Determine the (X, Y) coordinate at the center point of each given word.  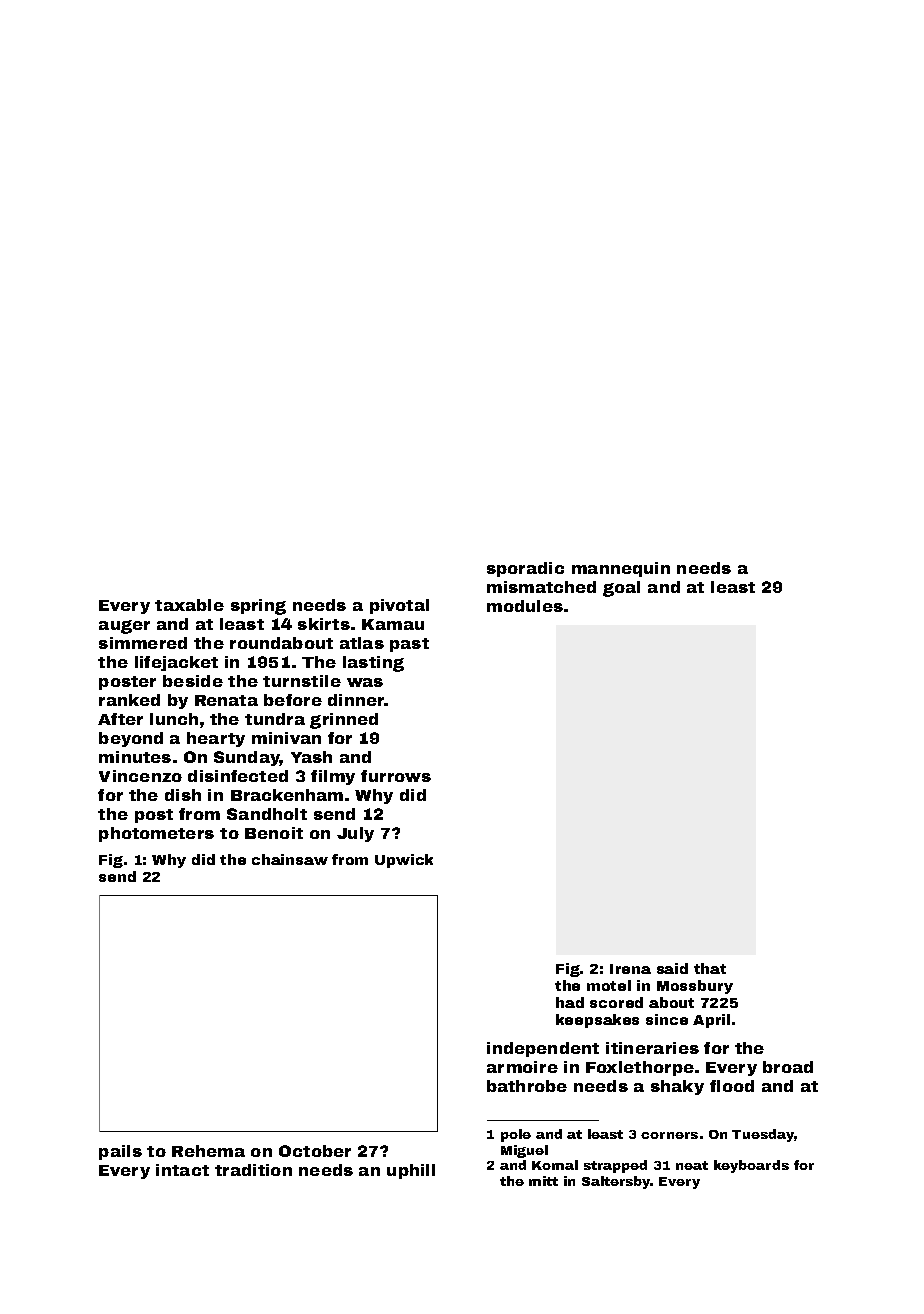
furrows (396, 776)
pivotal (399, 606)
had (570, 1002)
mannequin (621, 569)
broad (788, 1067)
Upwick (404, 861)
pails (120, 1152)
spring (258, 607)
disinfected (238, 776)
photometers (156, 834)
